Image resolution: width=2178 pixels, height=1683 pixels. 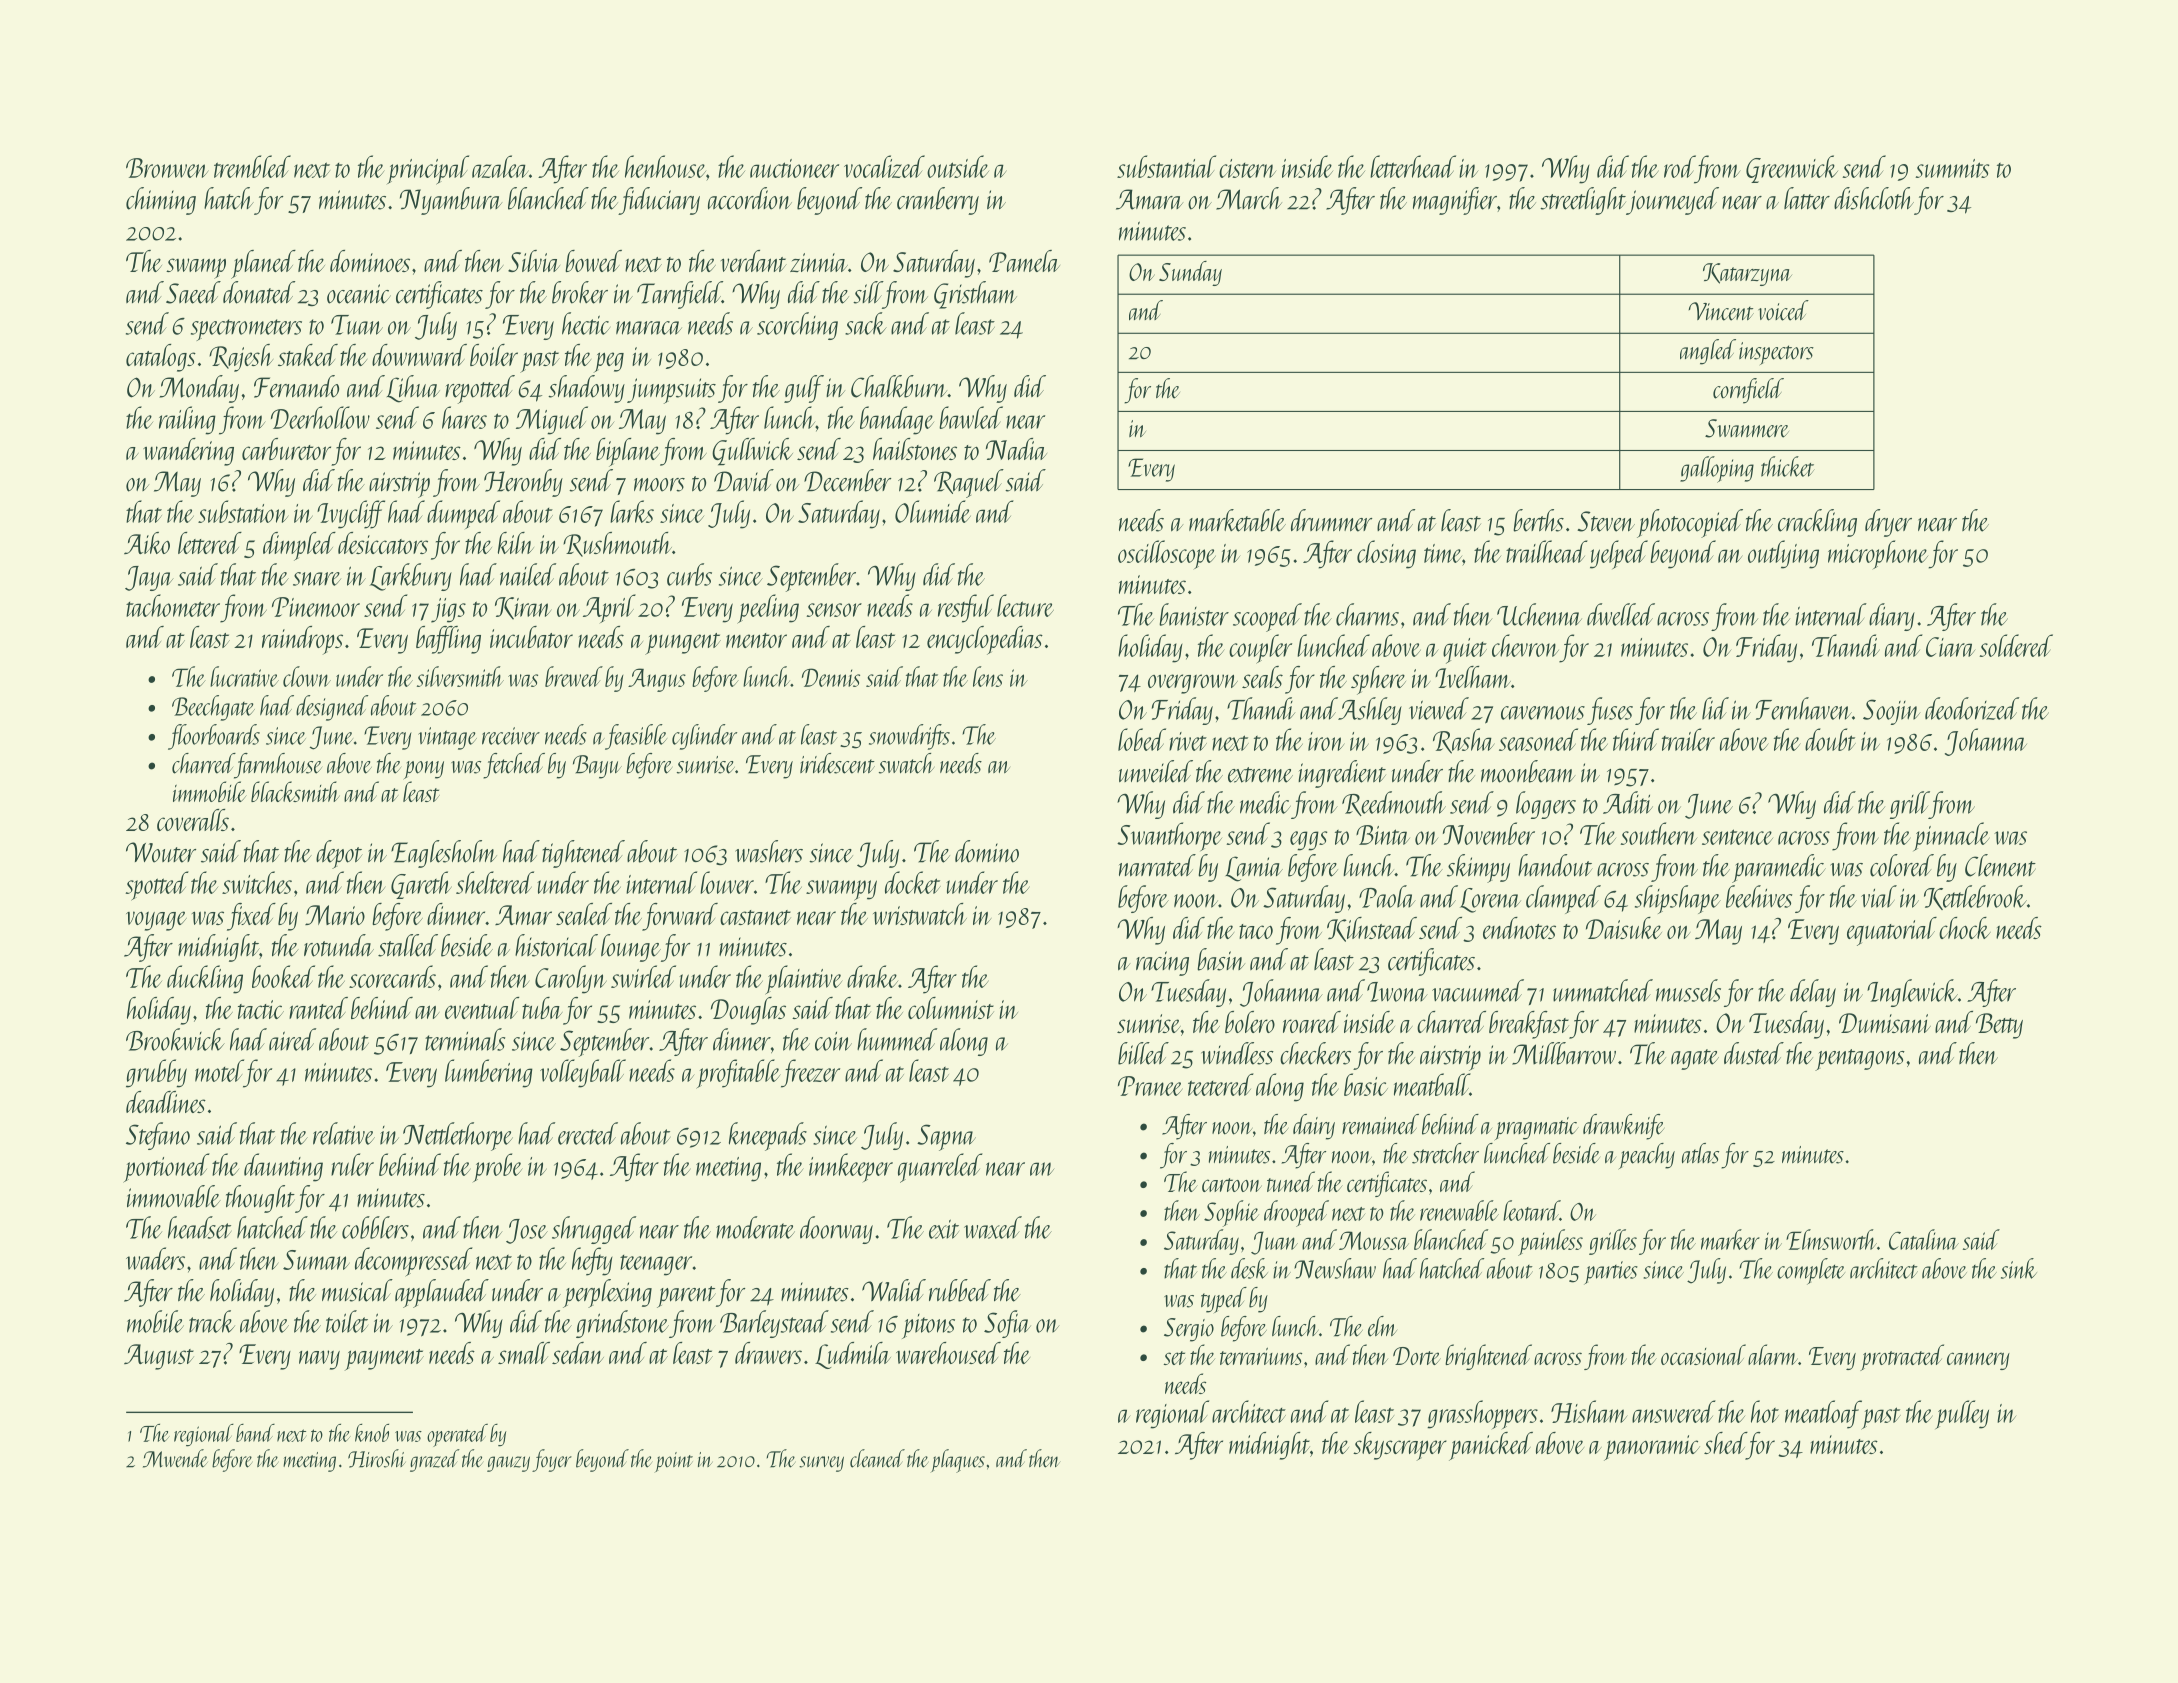 What do you see at coordinates (679, 295) in the screenshot?
I see `Tarnfield` at bounding box center [679, 295].
